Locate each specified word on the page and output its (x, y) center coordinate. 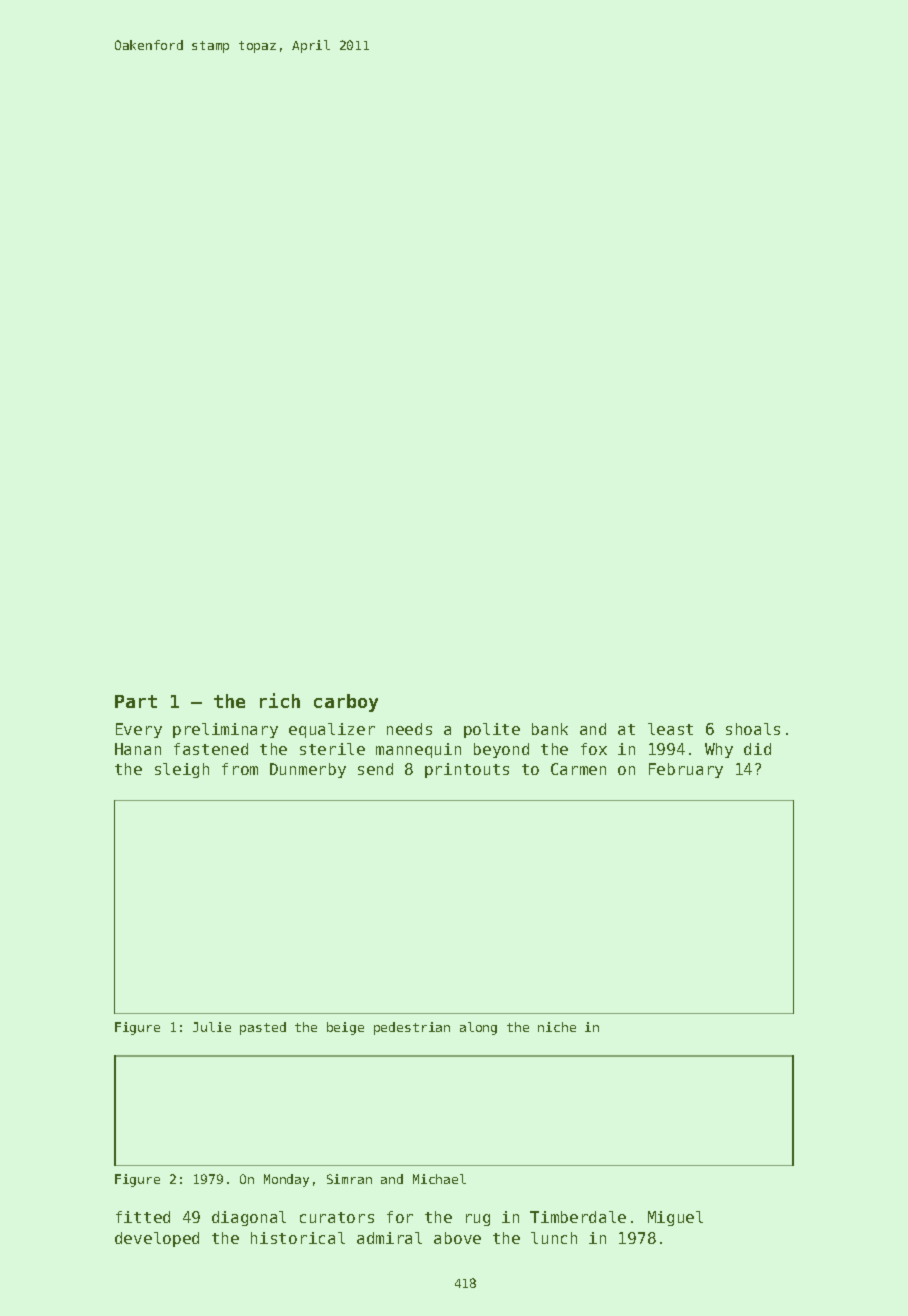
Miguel (675, 1218)
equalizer (332, 730)
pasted (263, 1028)
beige (345, 1028)
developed (157, 1239)
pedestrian (412, 1028)
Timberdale (578, 1217)
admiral (389, 1238)
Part (136, 701)
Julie (212, 1027)
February (686, 770)
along (478, 1028)
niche (557, 1027)
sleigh (182, 770)
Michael (439, 1179)
